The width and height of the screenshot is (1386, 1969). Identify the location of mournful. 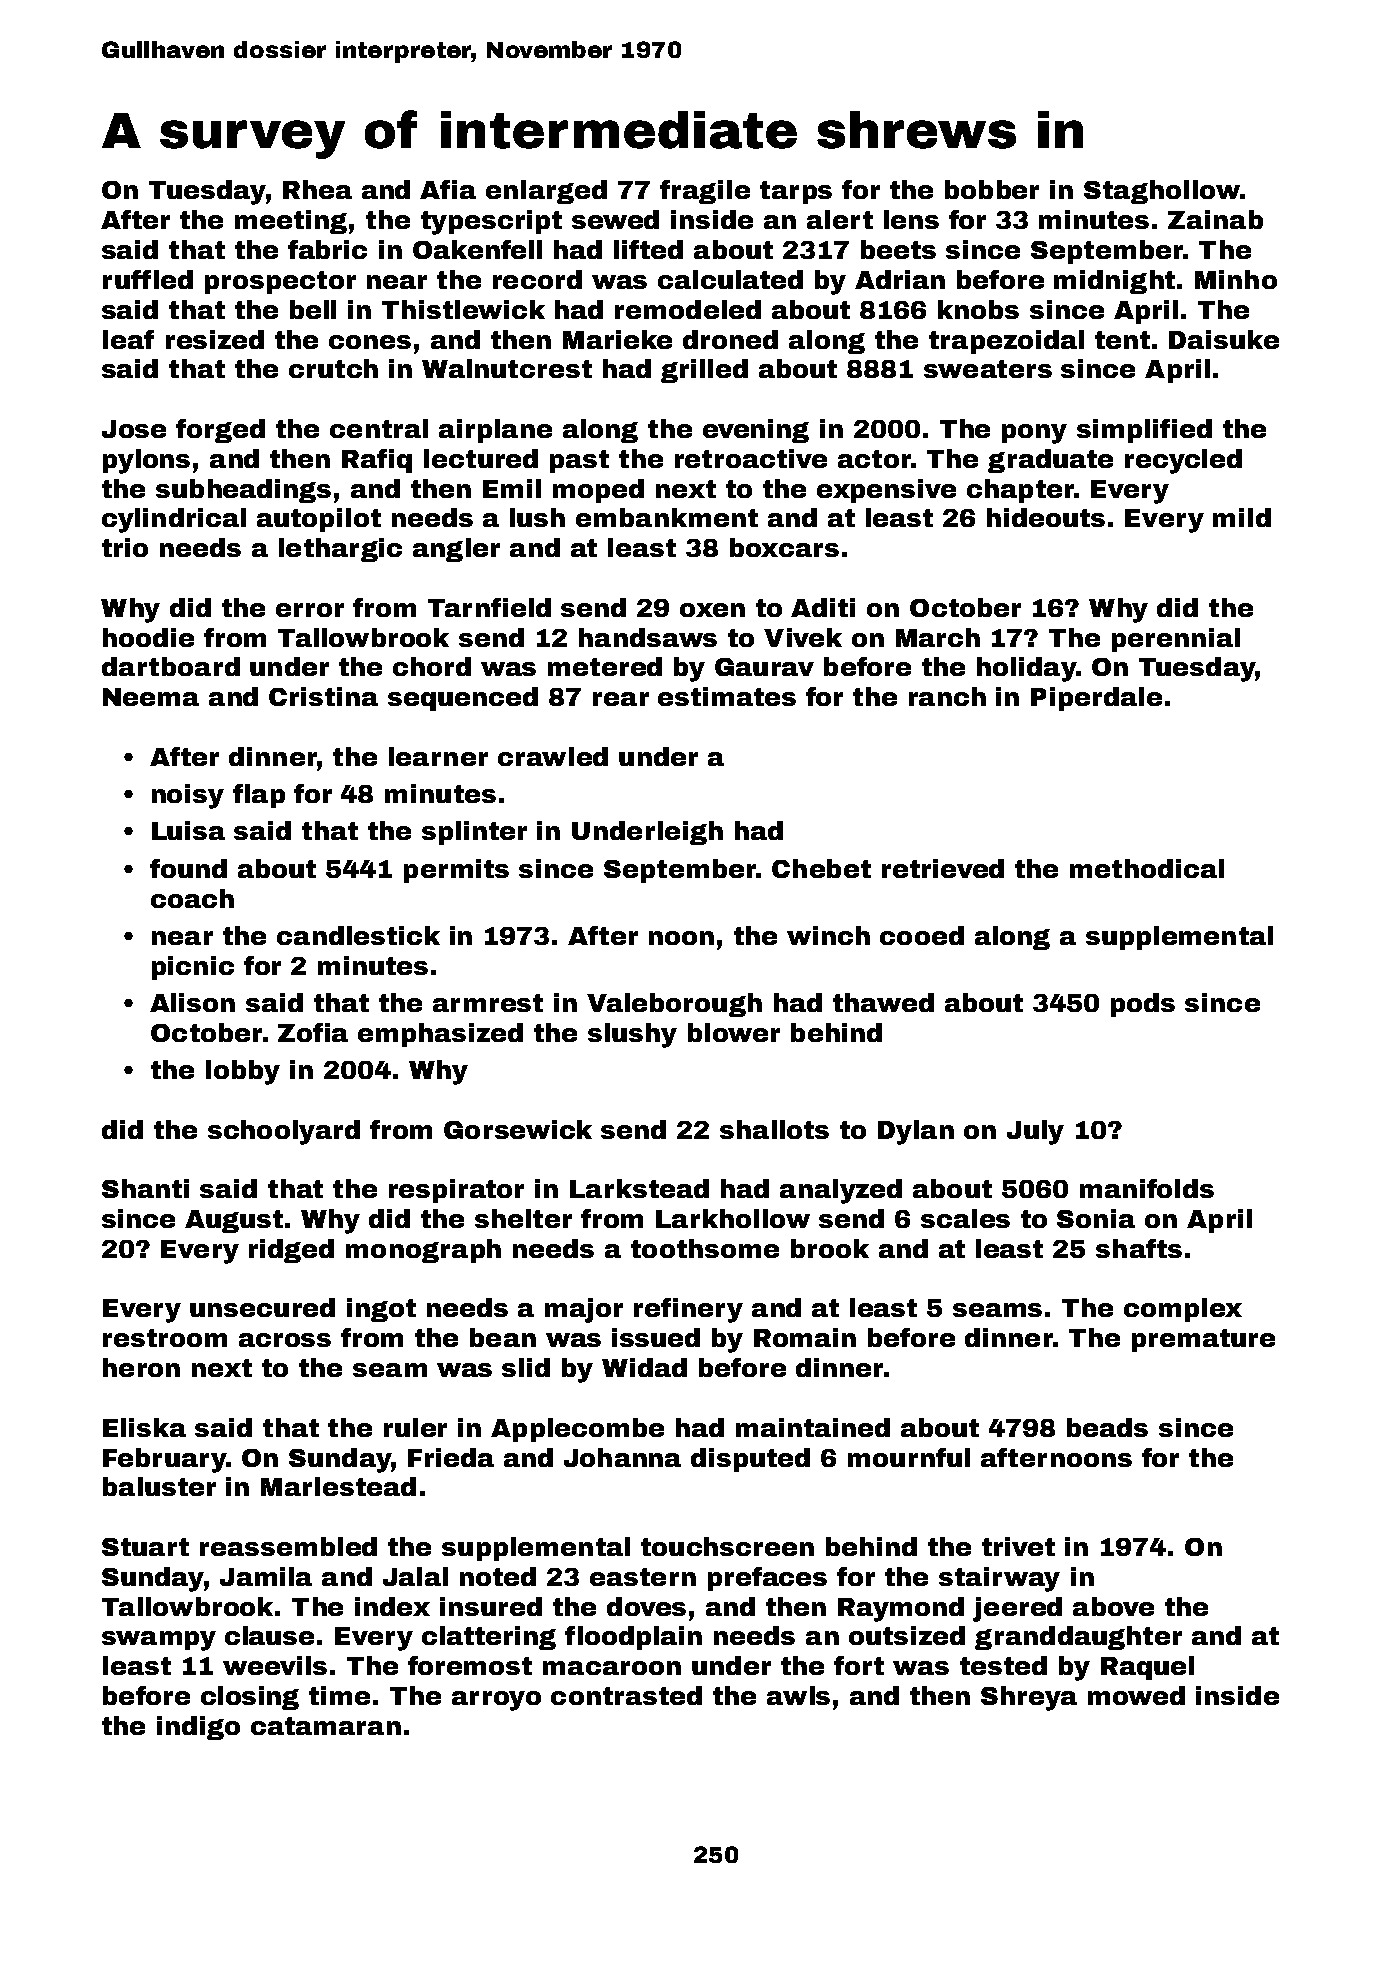
(909, 1457).
